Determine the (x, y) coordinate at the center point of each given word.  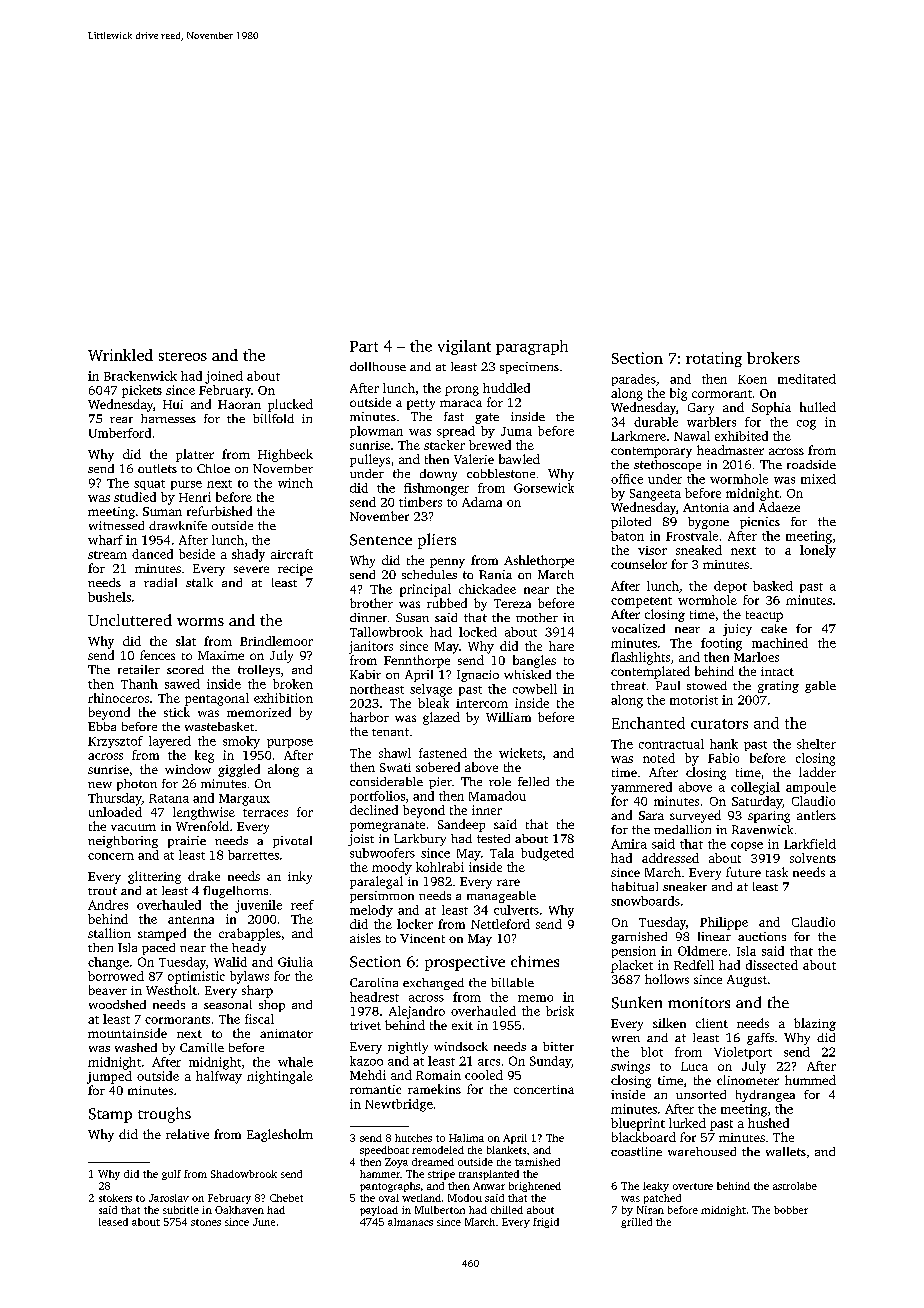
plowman (376, 432)
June (264, 1222)
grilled (636, 1223)
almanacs (410, 1222)
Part (364, 346)
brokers (773, 358)
